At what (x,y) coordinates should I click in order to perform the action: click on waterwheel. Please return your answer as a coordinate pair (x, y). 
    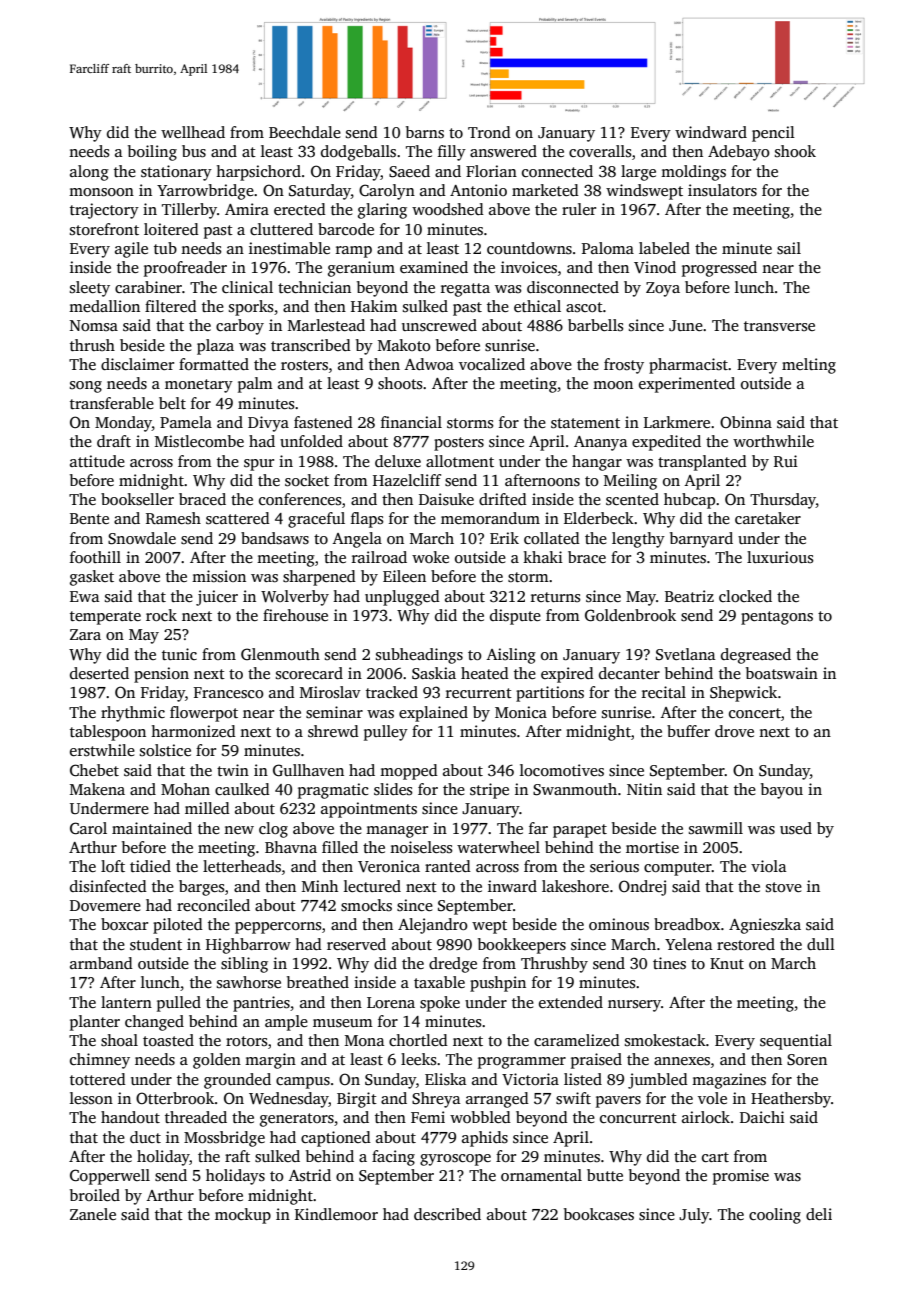
    Looking at the image, I should click on (498, 847).
